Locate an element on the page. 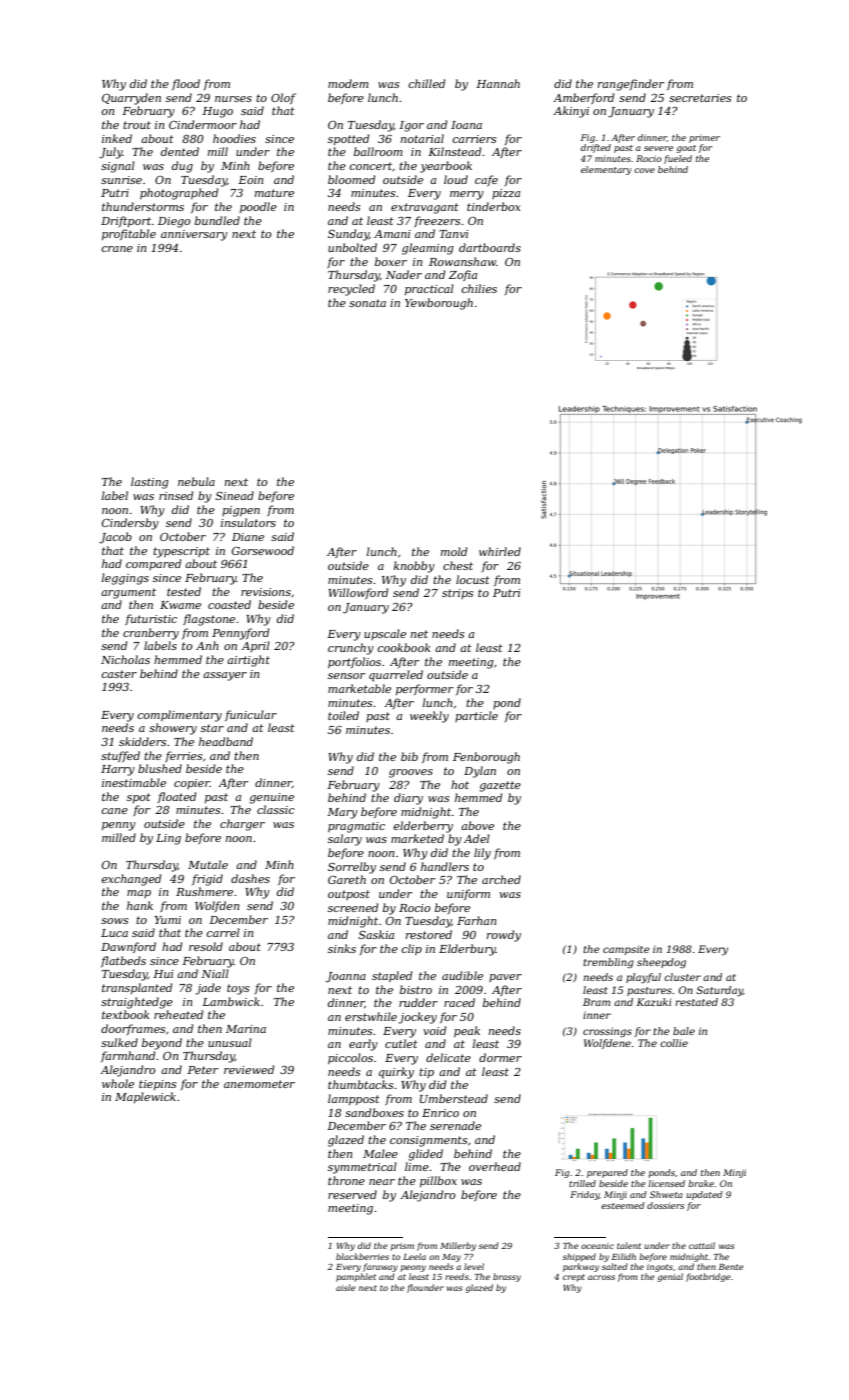  Willowford is located at coordinates (358, 593).
